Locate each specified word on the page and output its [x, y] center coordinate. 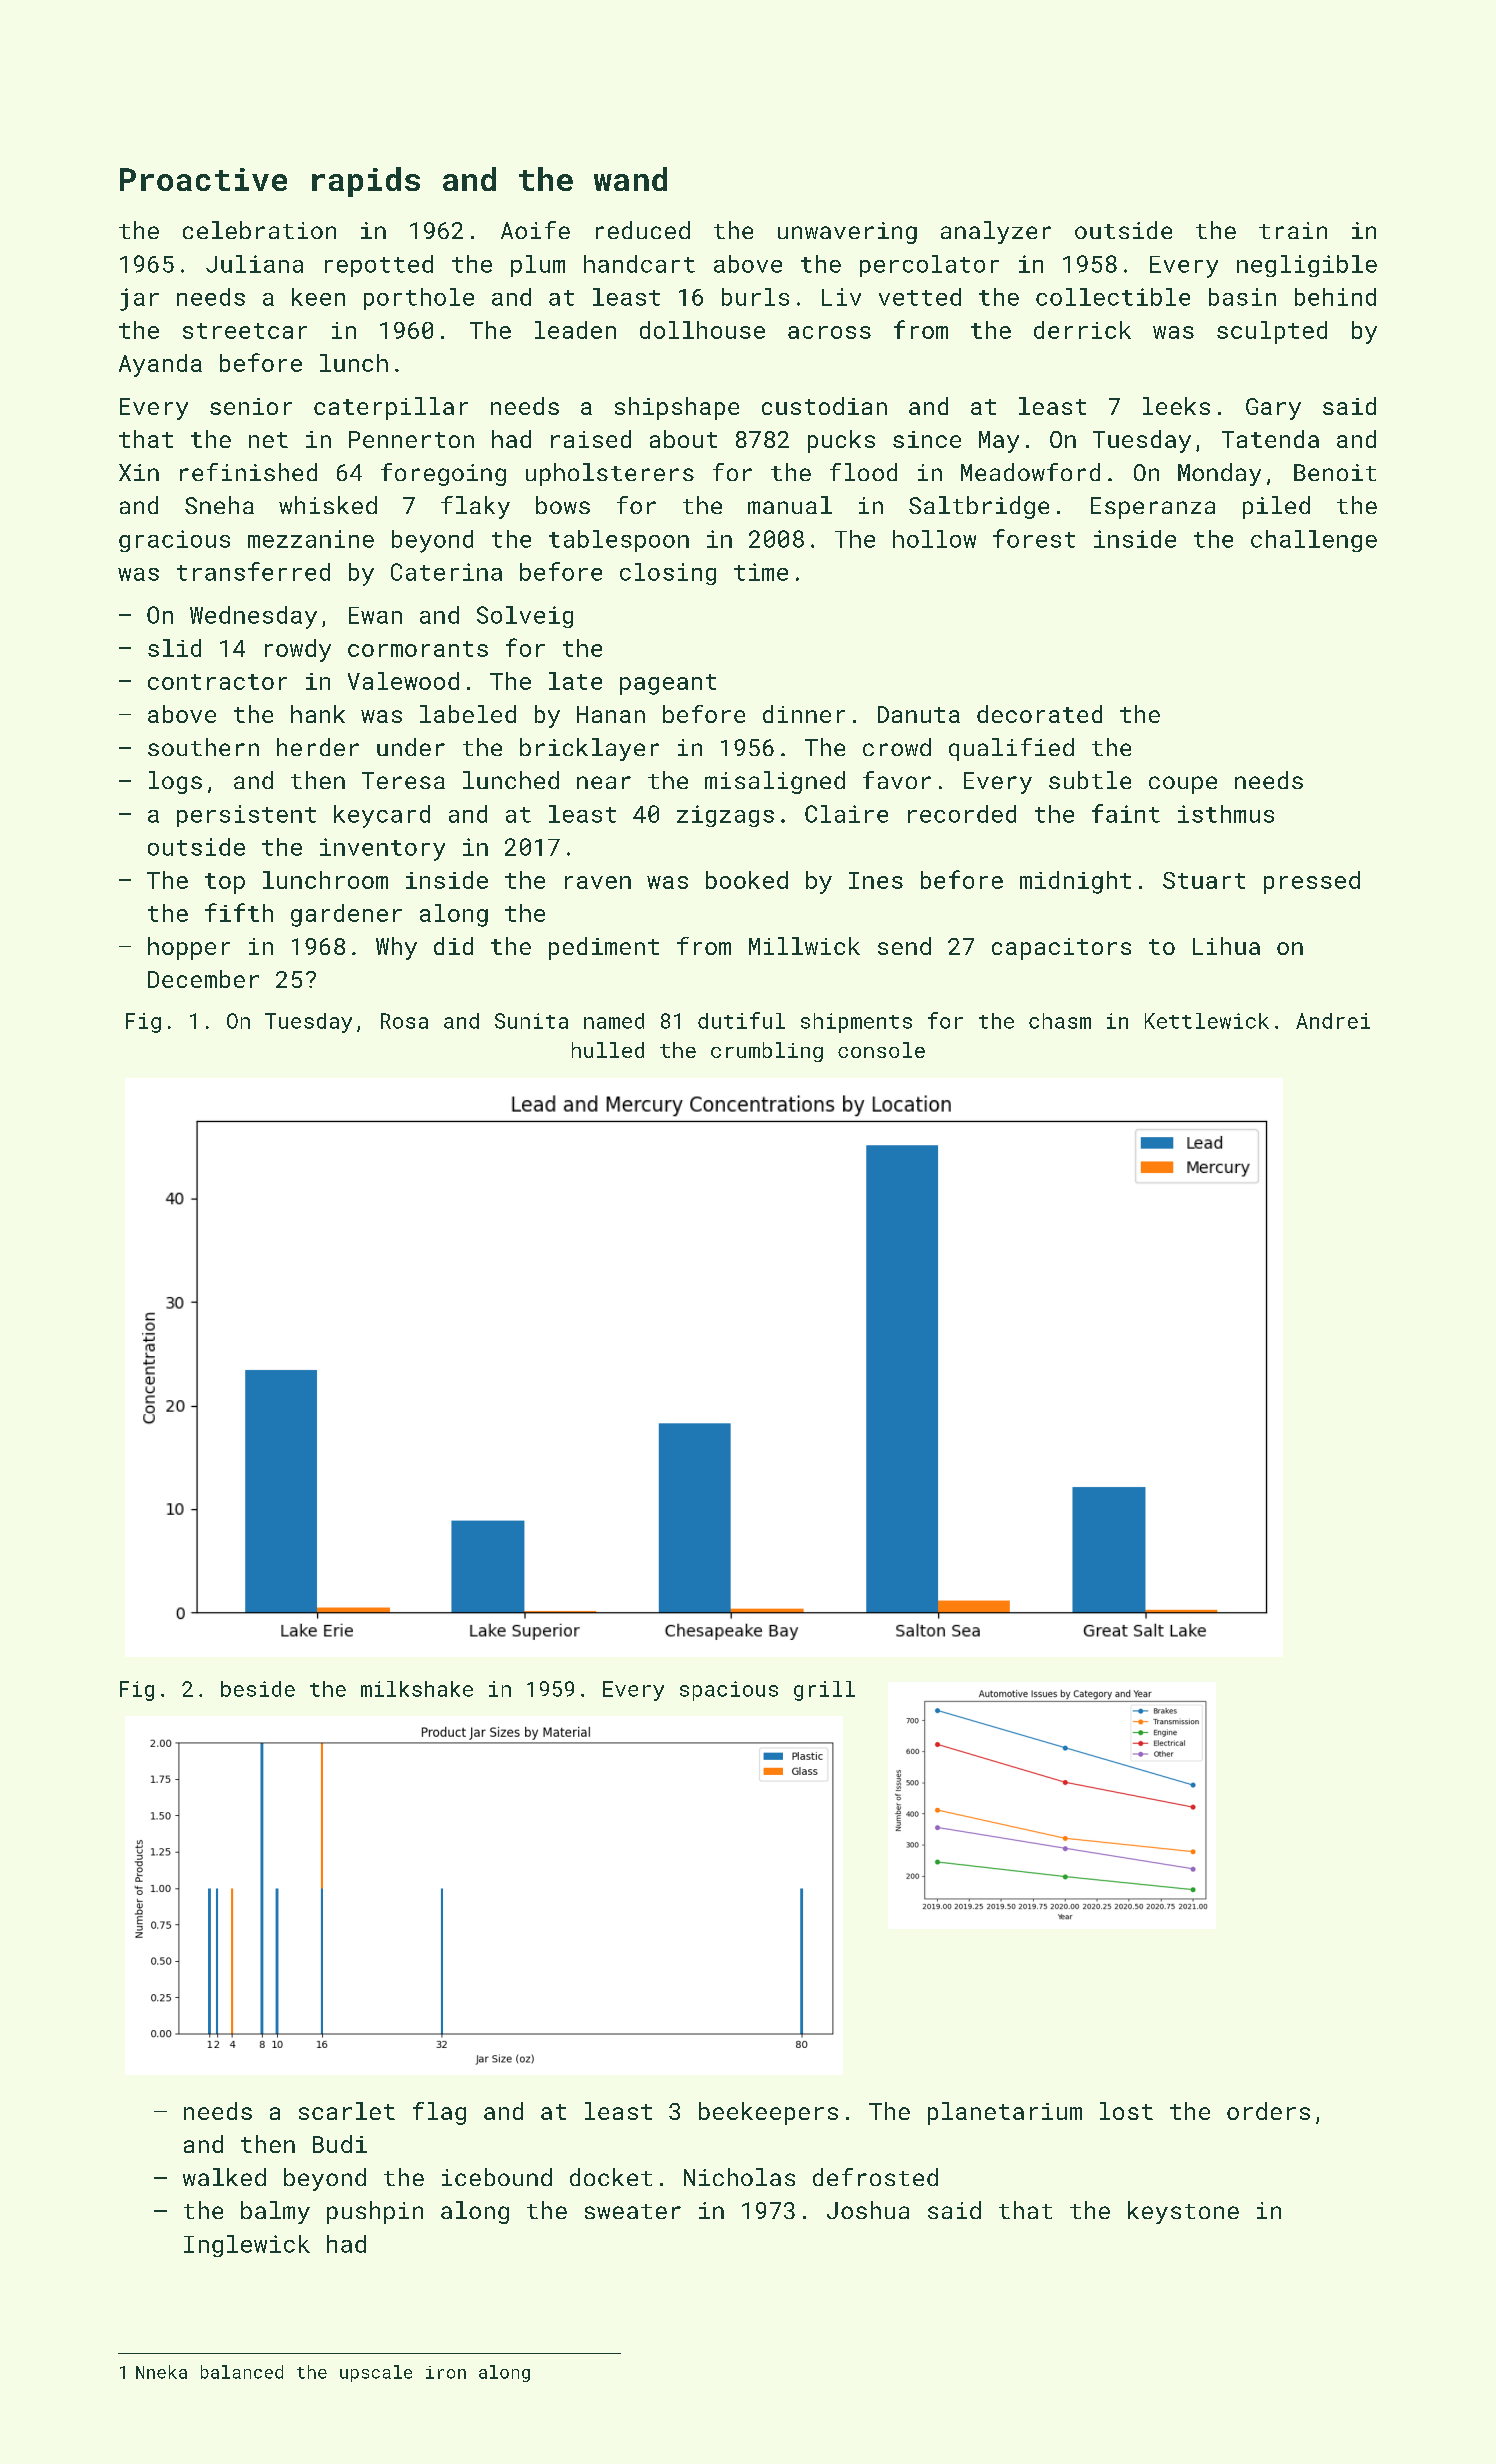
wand [630, 179]
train [1293, 230]
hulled [608, 1050]
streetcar [245, 331]
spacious [729, 1691]
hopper [189, 948]
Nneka [161, 2372]
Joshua [868, 2210]
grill [824, 1691]
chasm [1060, 1021]
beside [258, 1689]
